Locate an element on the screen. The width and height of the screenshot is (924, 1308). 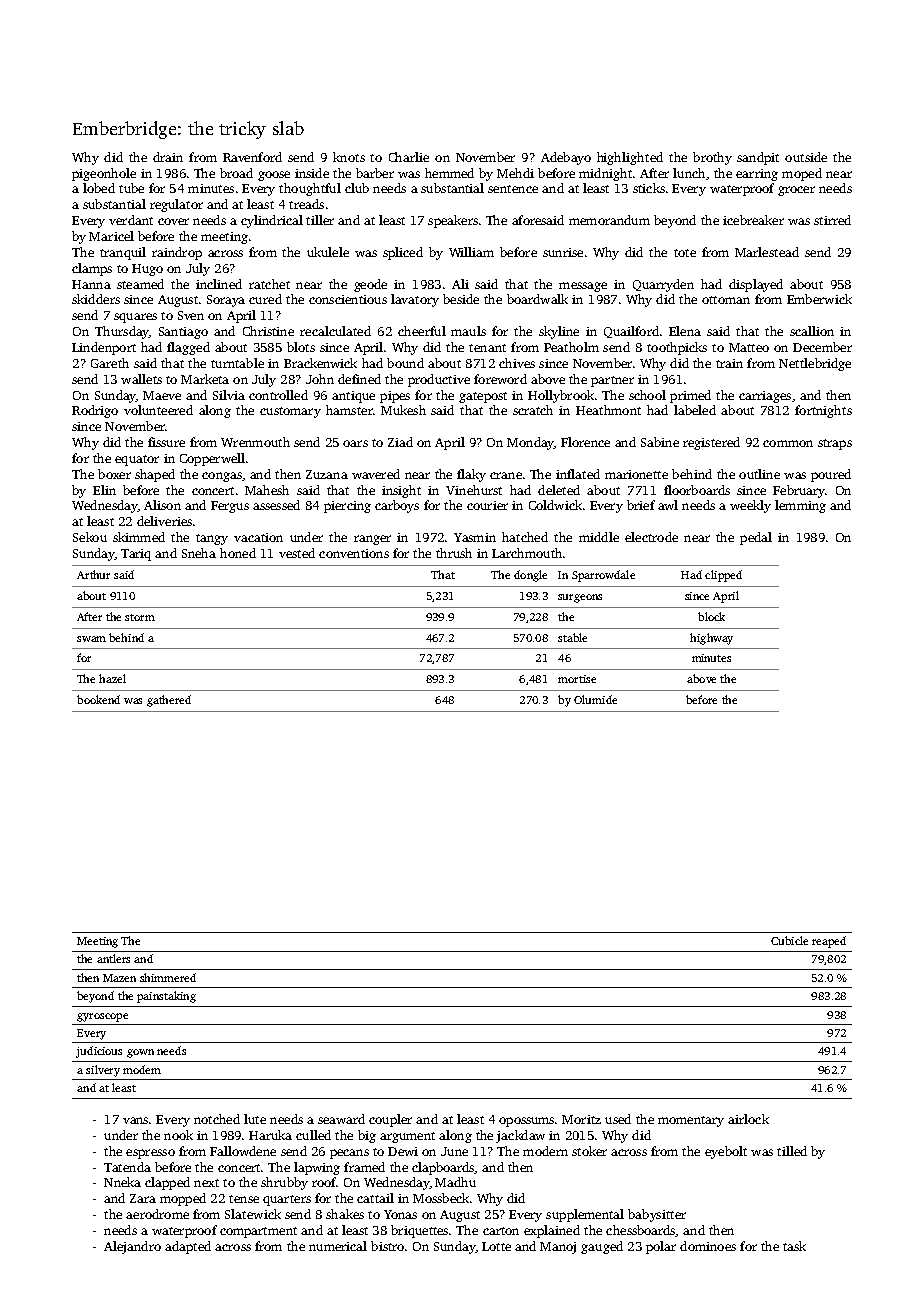
painstaking is located at coordinates (166, 997).
